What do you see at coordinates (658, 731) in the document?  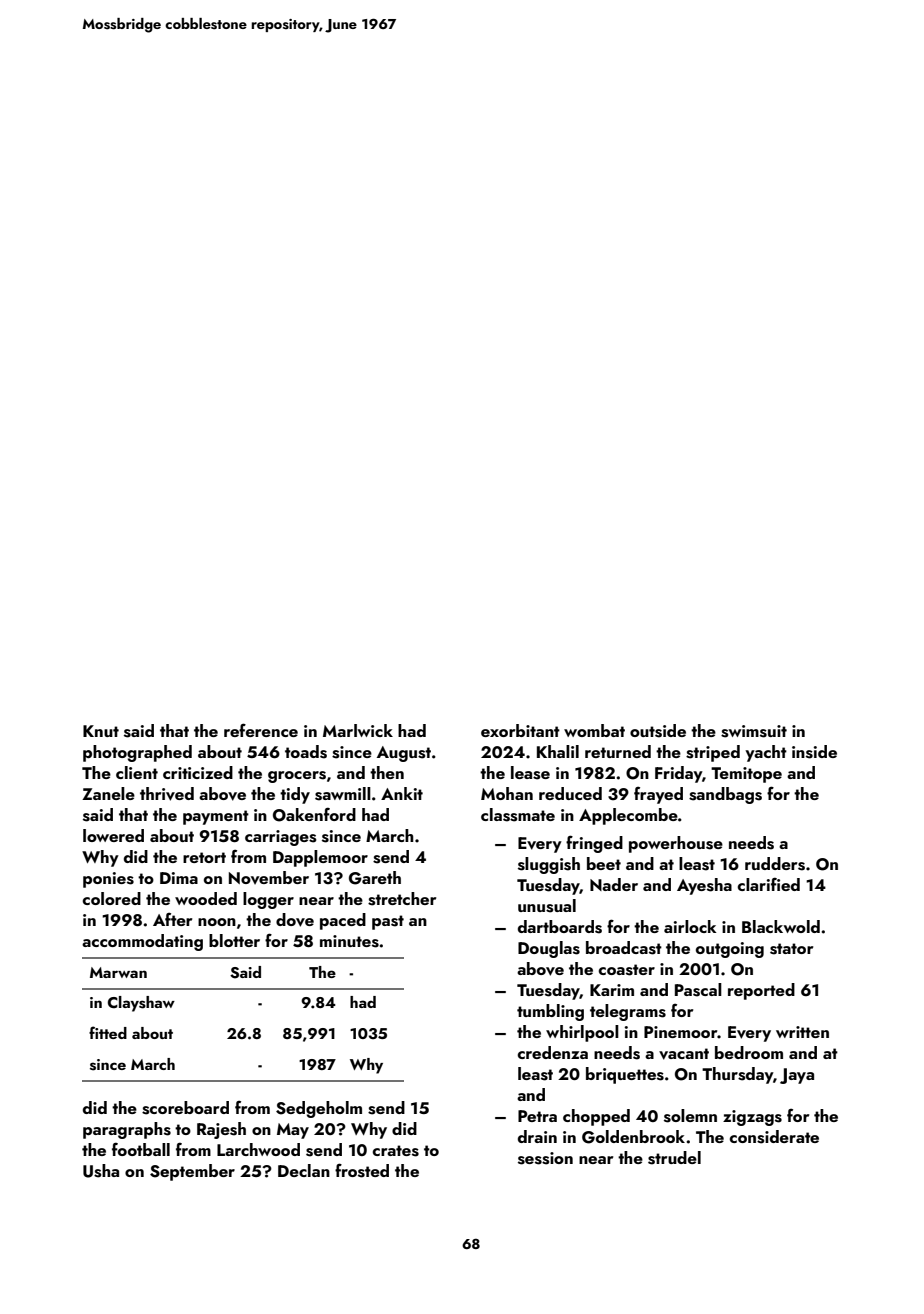 I see `outside` at bounding box center [658, 731].
